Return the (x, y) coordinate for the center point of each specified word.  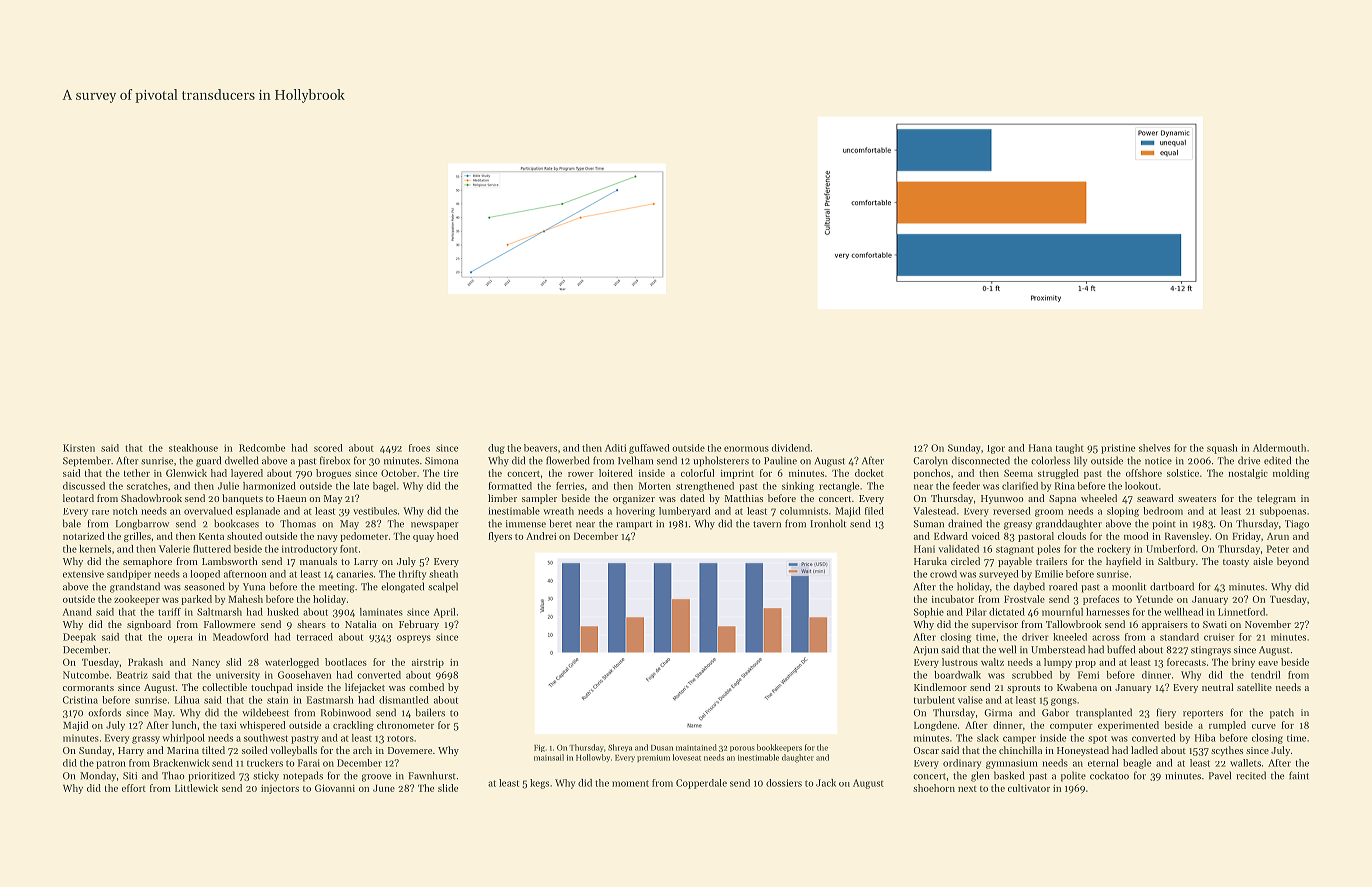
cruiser (1219, 637)
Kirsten (79, 448)
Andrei (541, 536)
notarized (84, 536)
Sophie (929, 613)
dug (496, 449)
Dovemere (410, 750)
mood (1136, 536)
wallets (1245, 763)
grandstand (135, 587)
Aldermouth (1279, 448)
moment (630, 783)
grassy (146, 740)
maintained (696, 747)
